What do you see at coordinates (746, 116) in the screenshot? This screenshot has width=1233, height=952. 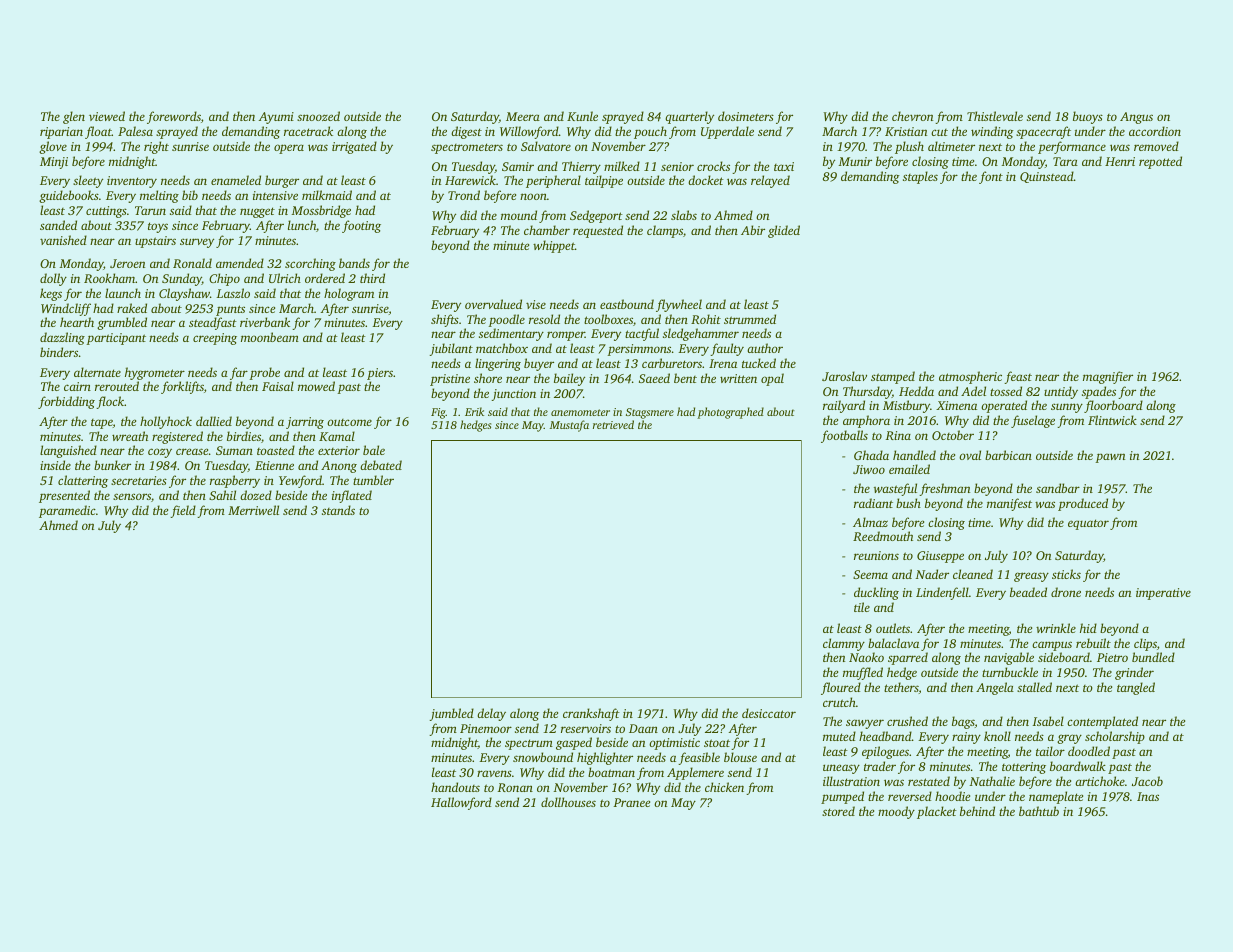 I see `dosimeters` at bounding box center [746, 116].
